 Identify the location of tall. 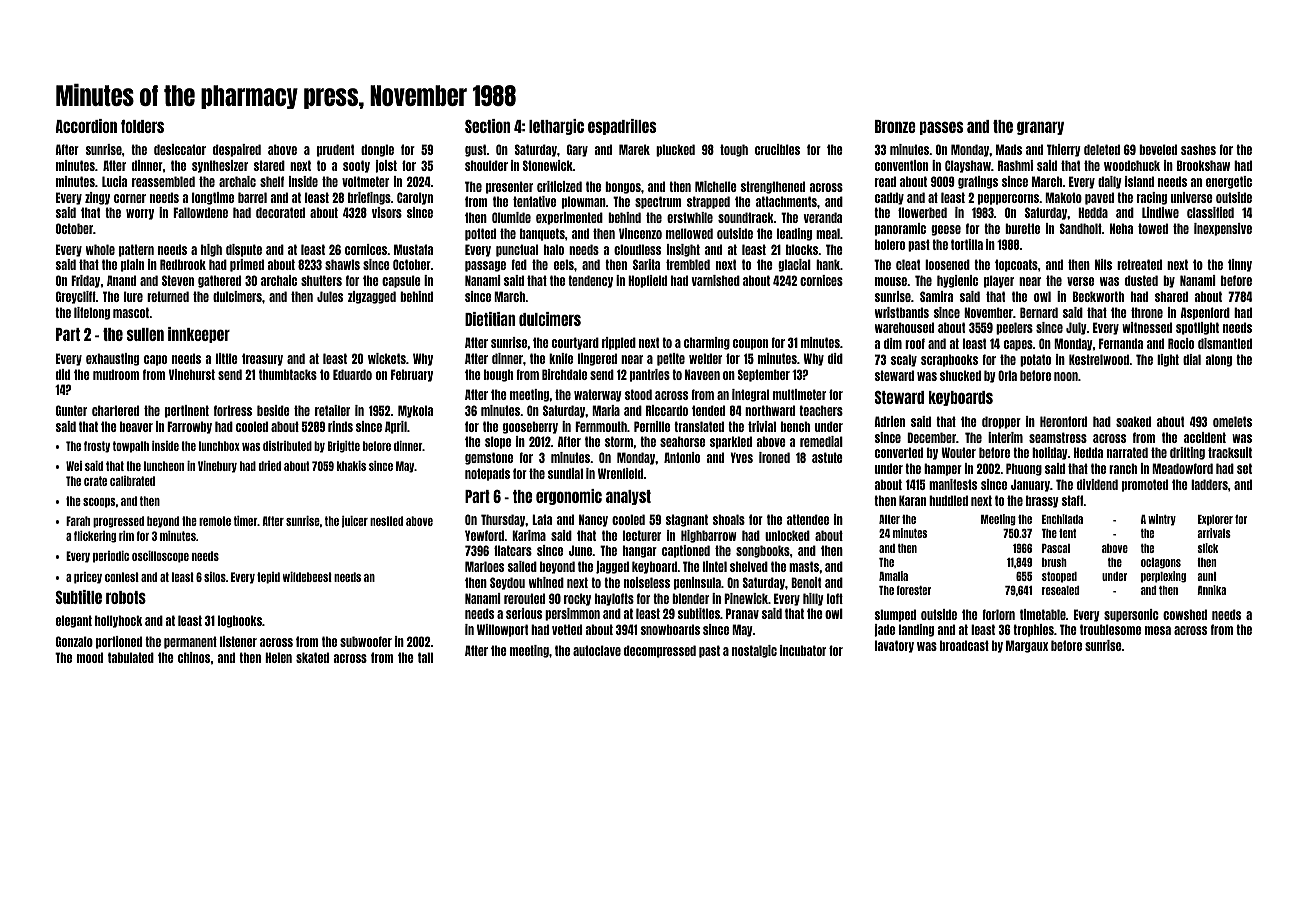
(425, 657).
